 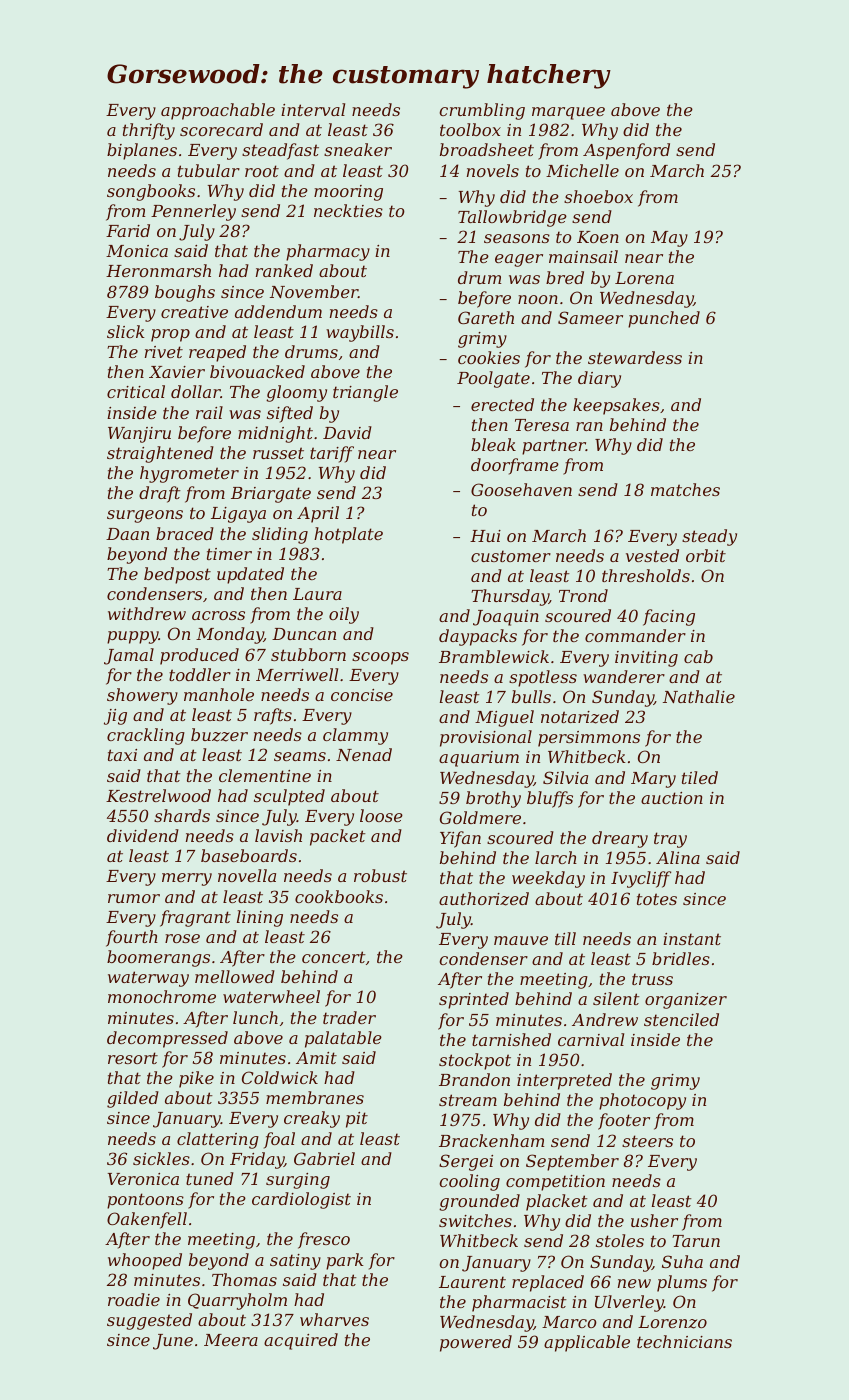 I want to click on Wanjiru, so click(x=139, y=435).
